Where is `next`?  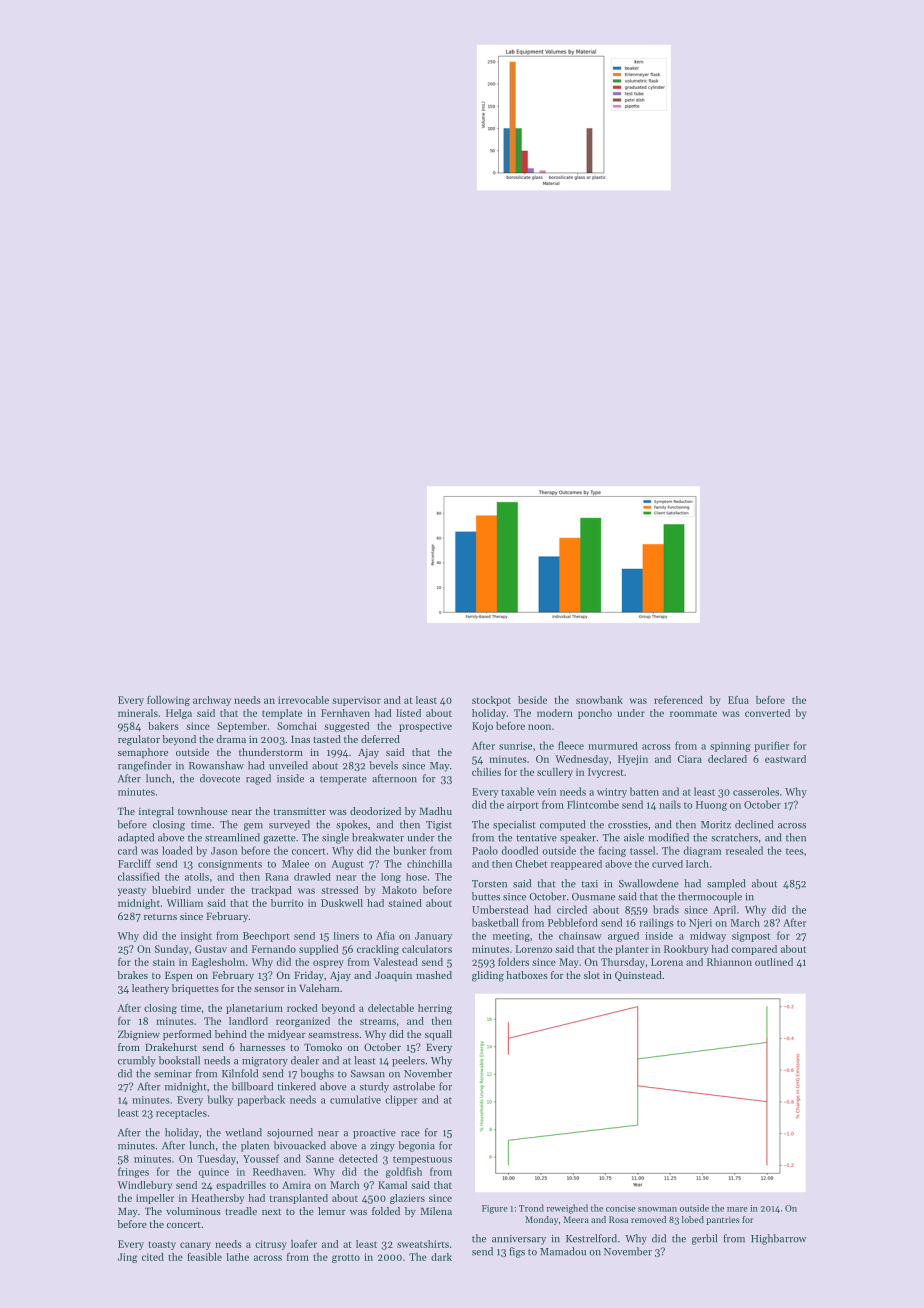
next is located at coordinates (271, 1212).
